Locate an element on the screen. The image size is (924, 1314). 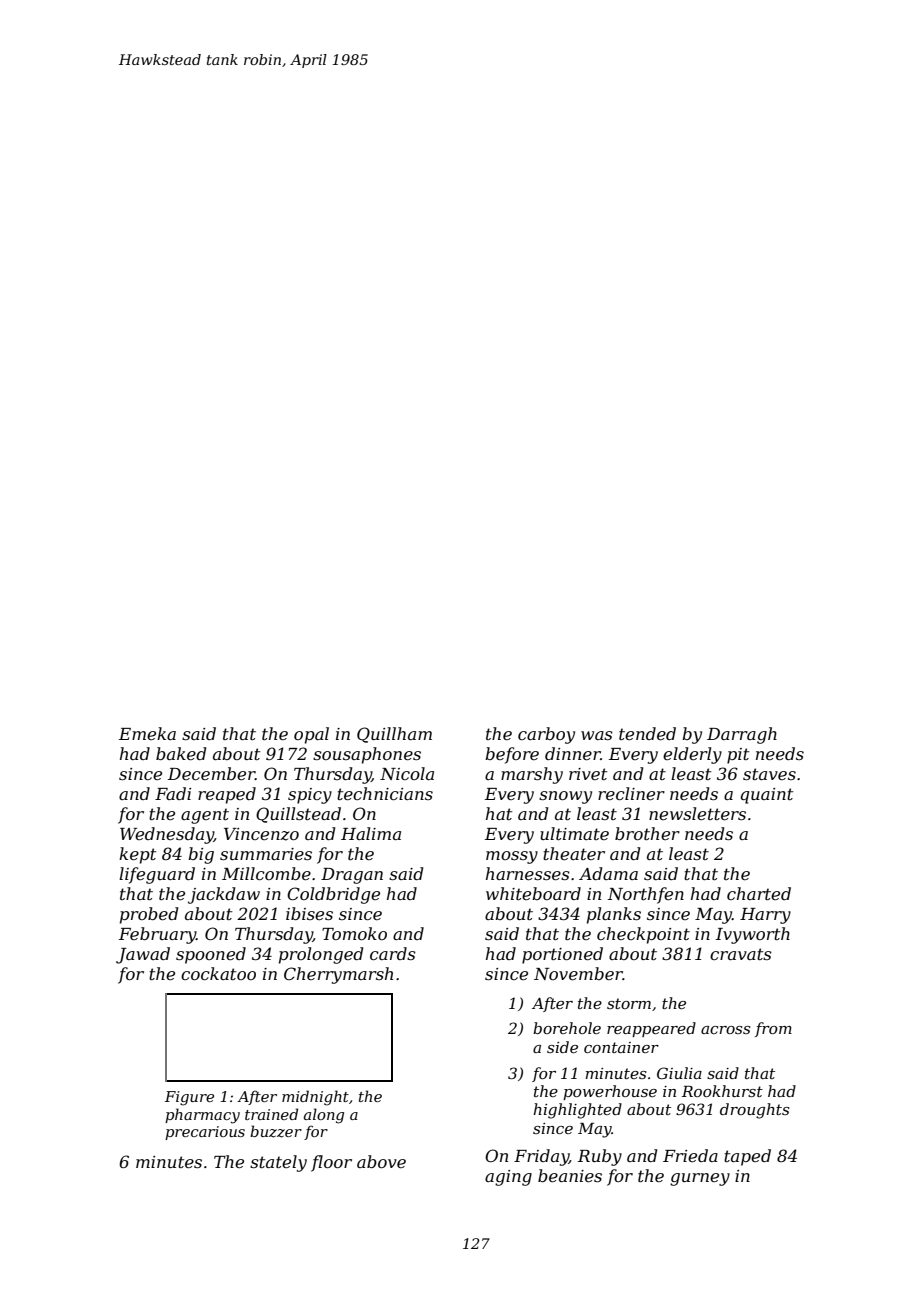
elderly is located at coordinates (692, 755).
